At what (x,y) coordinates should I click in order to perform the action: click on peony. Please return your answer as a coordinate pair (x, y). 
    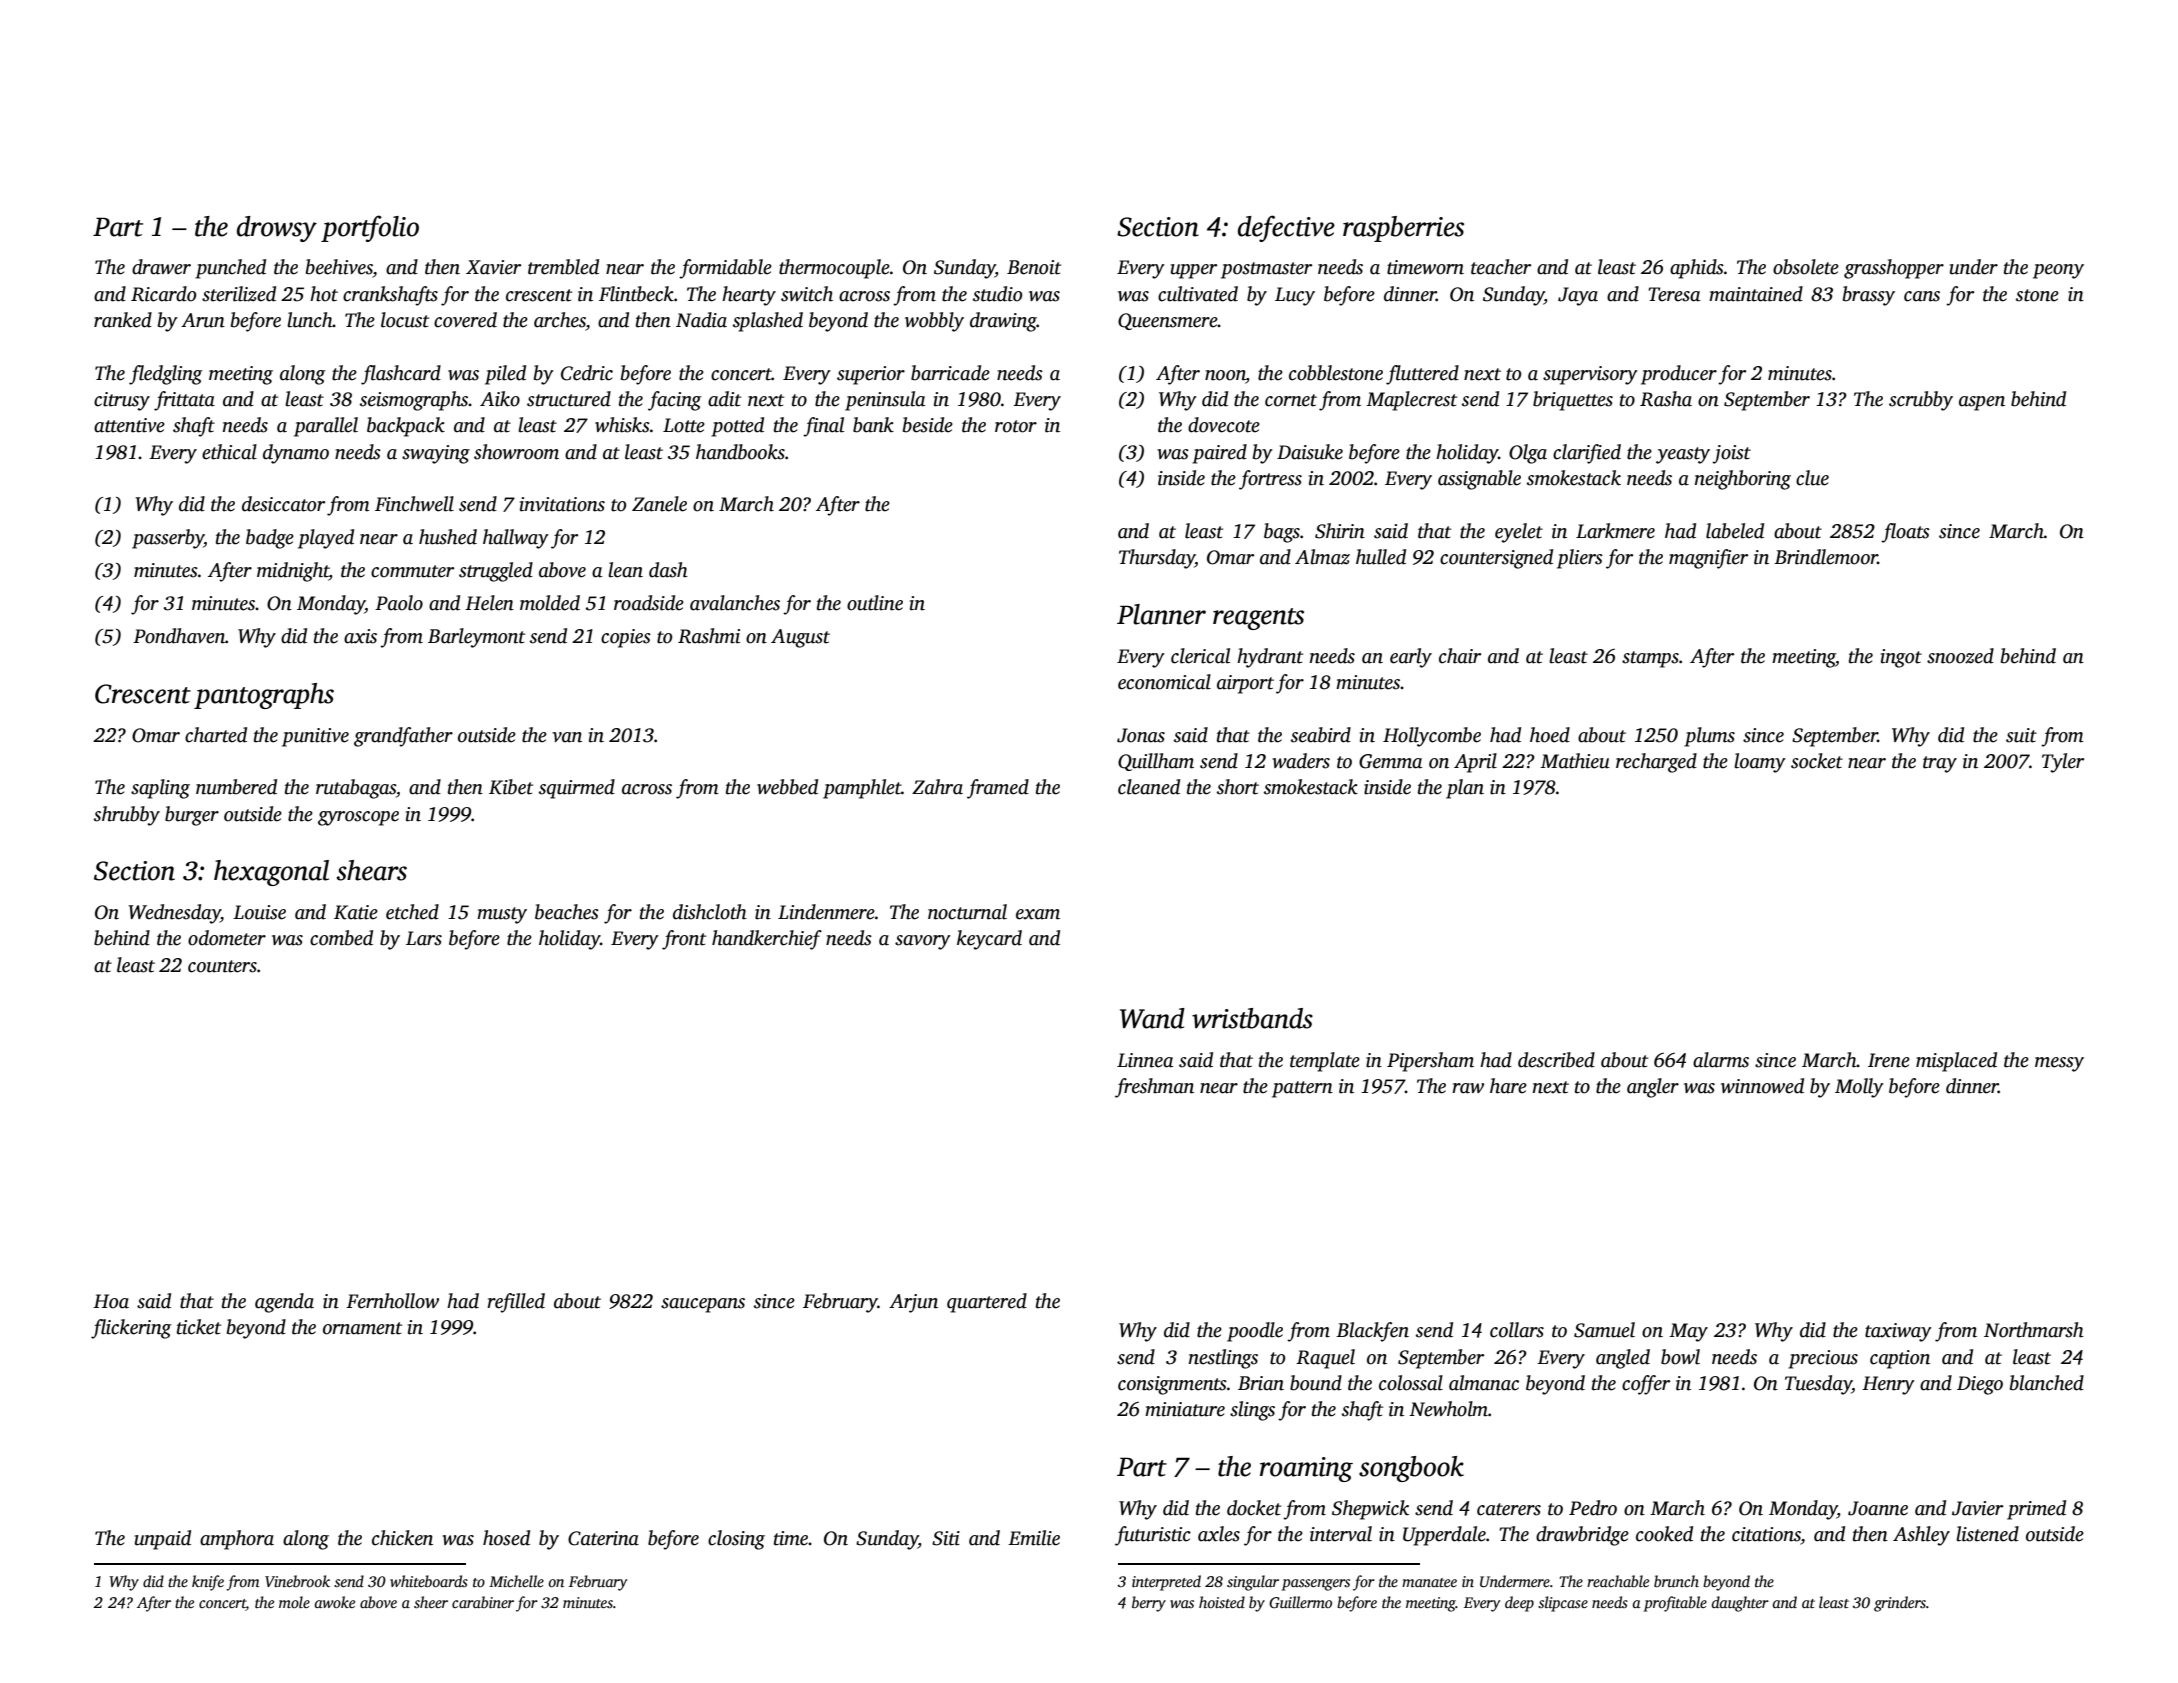
    Looking at the image, I should click on (2058, 271).
